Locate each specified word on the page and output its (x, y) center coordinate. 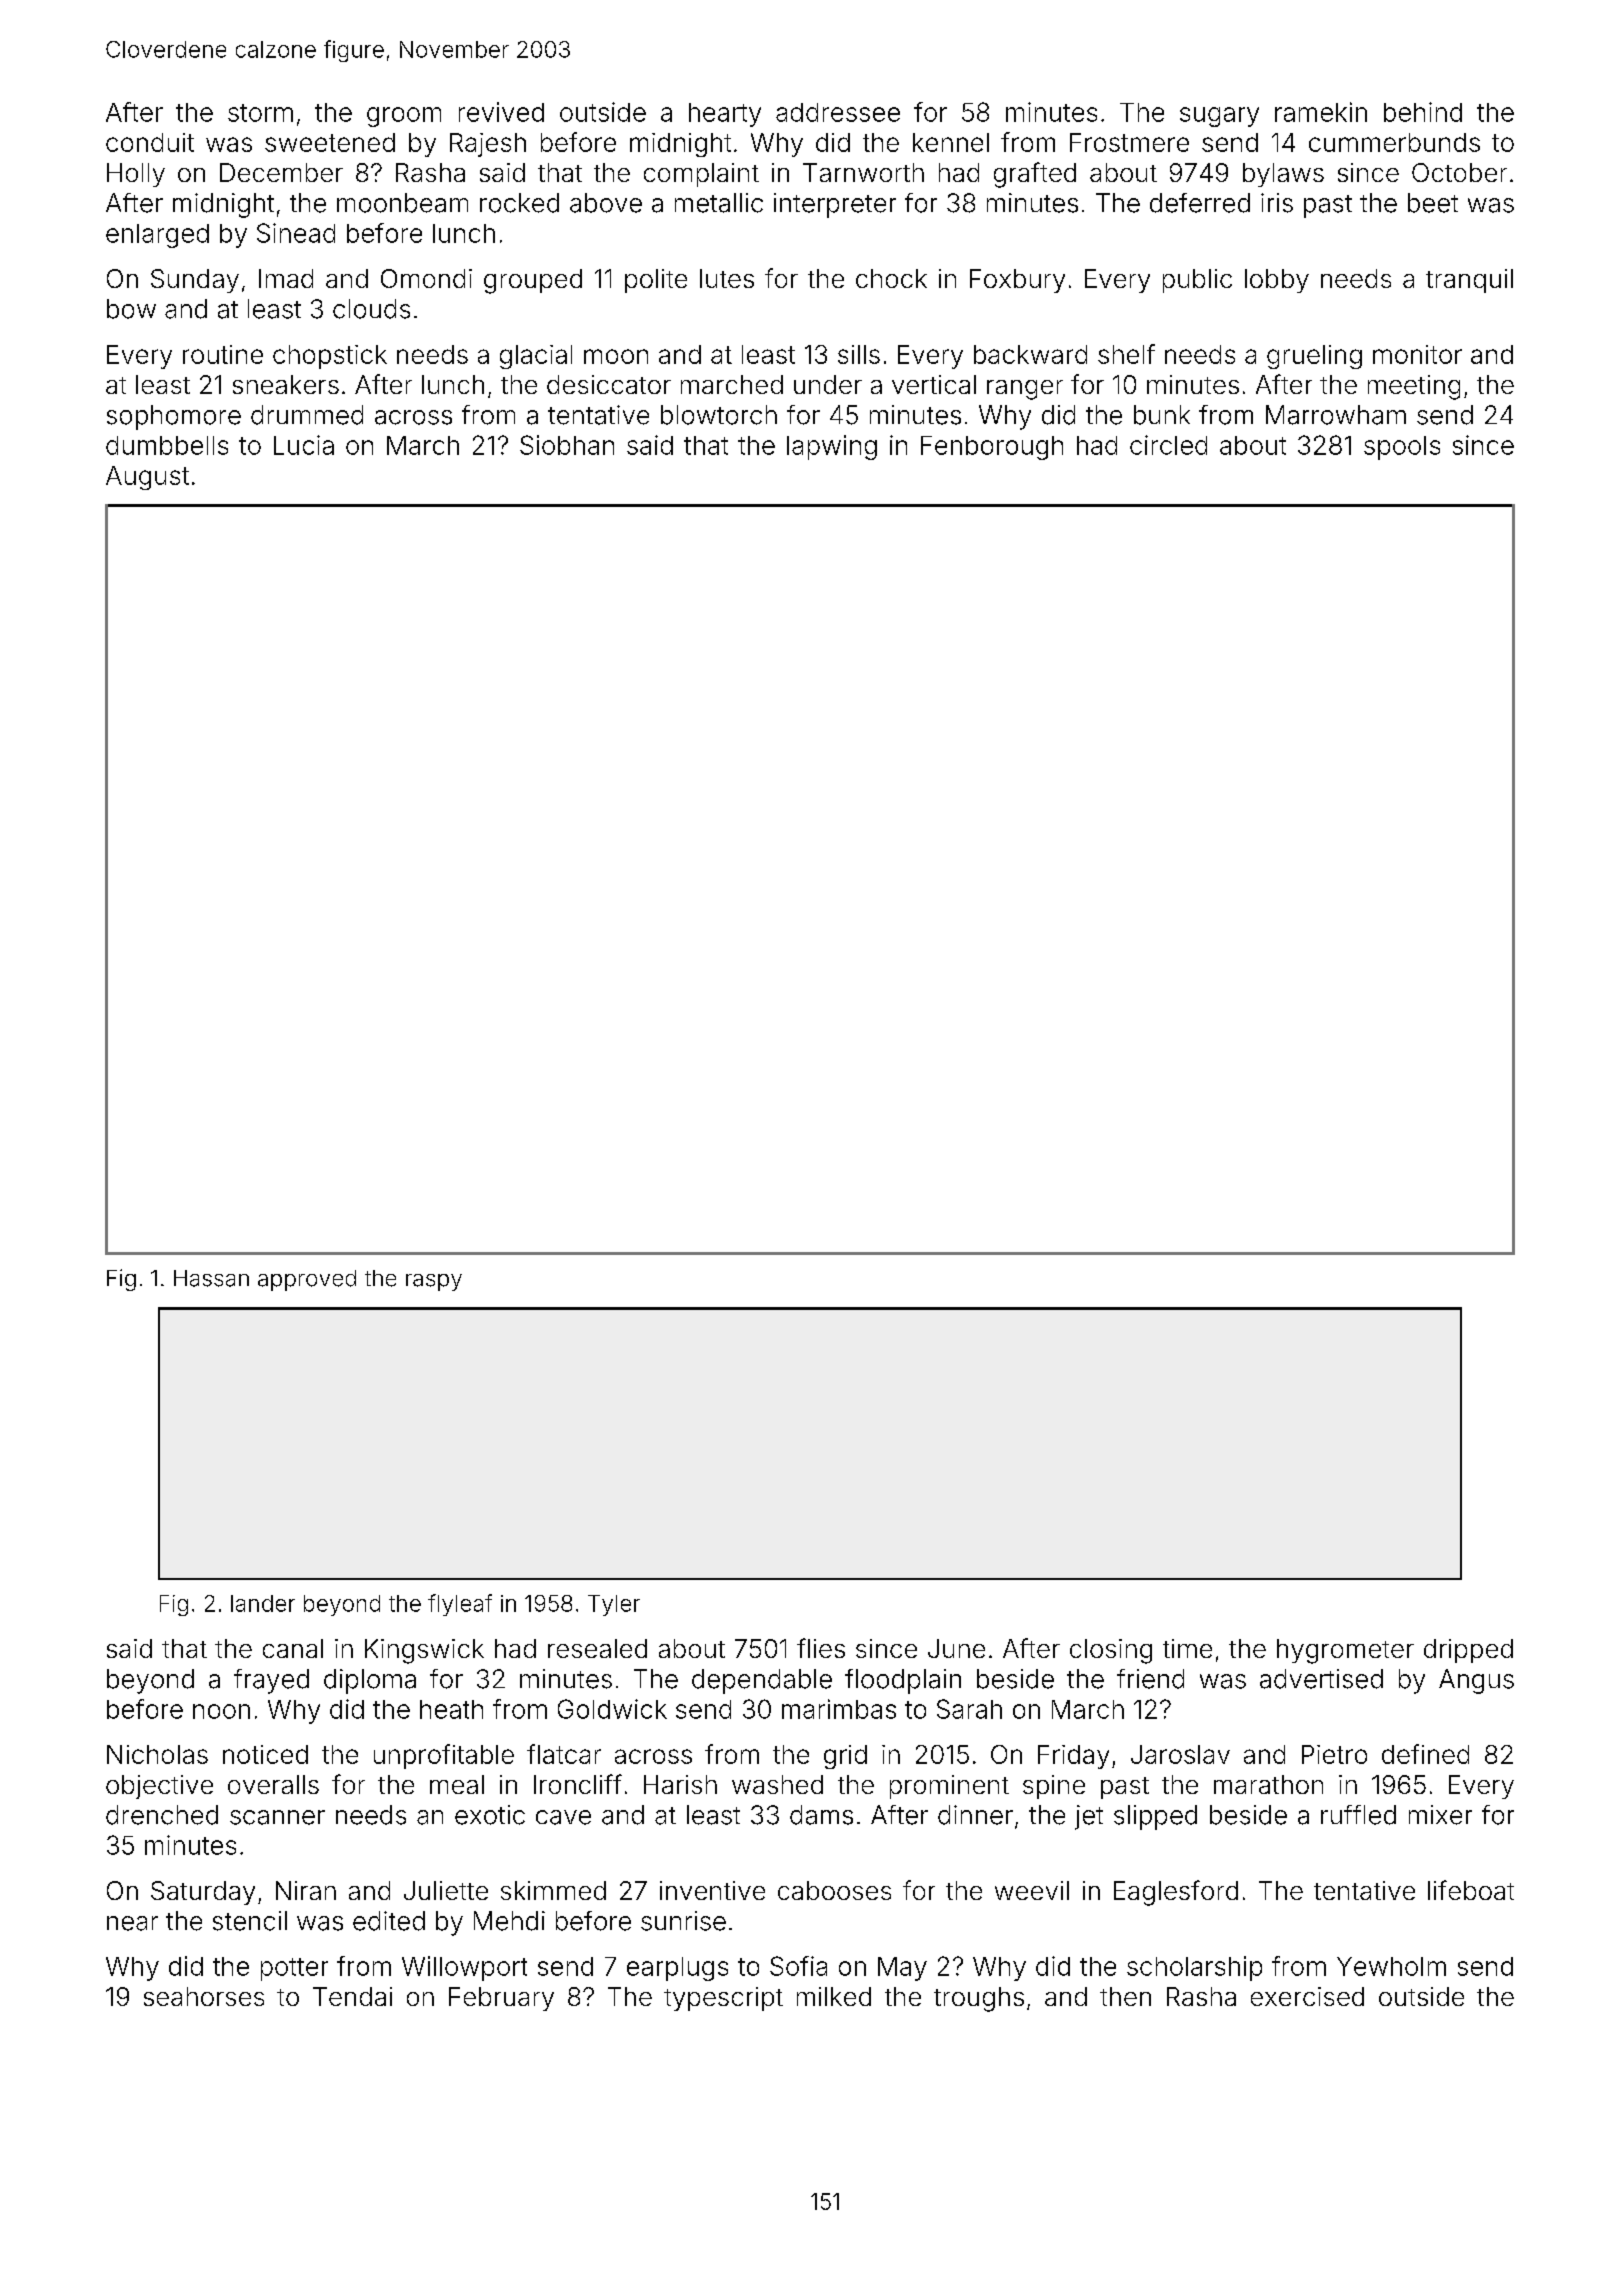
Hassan (211, 1278)
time (1187, 1648)
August (147, 478)
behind (1423, 112)
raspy (434, 1282)
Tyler (614, 1605)
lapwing (832, 447)
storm (260, 113)
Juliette (446, 1890)
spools (1402, 448)
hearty (725, 115)
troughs (979, 1999)
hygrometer (1345, 1651)
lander (263, 1603)
